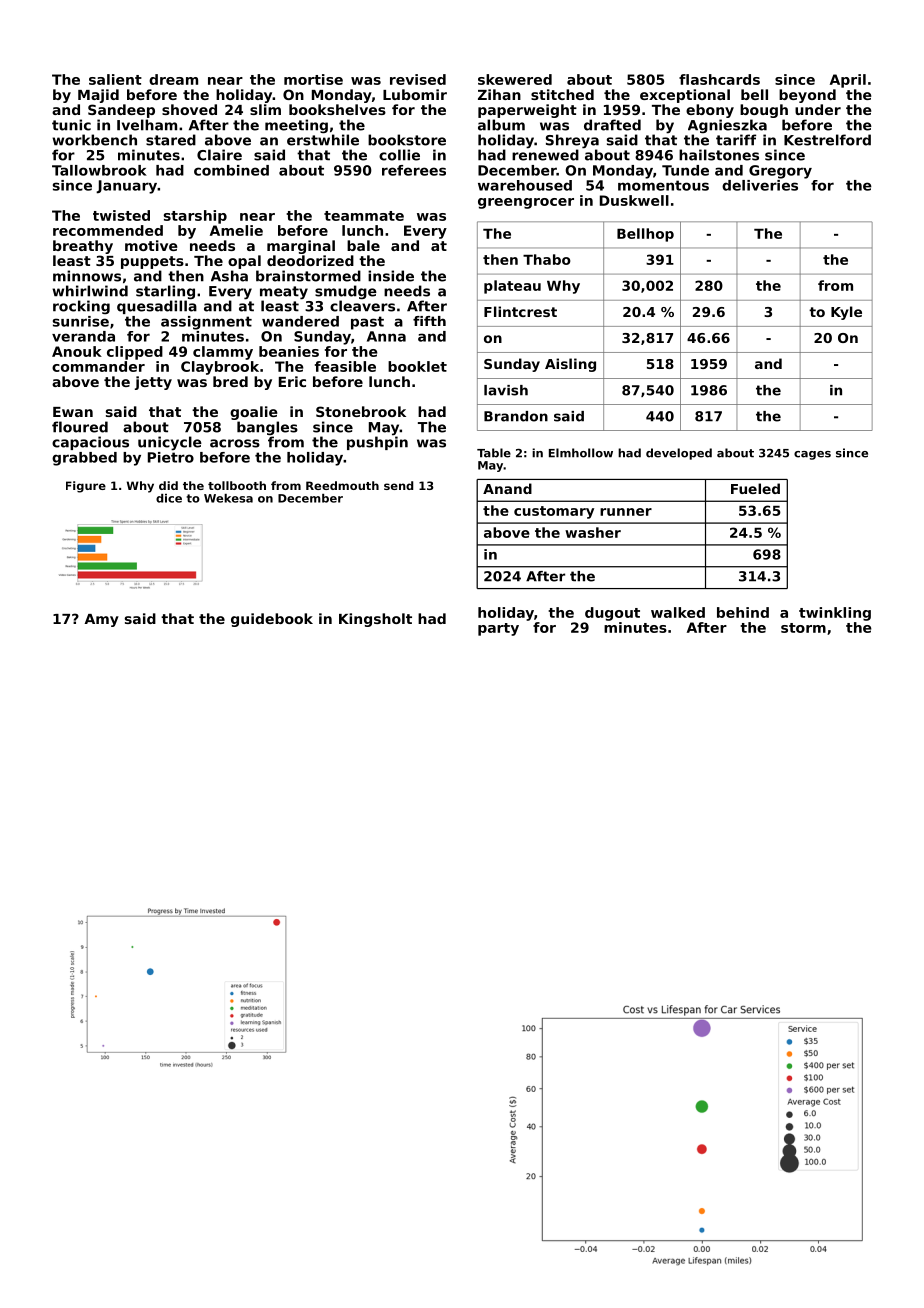  Describe the element at coordinates (494, 453) in the screenshot. I see `Table` at that location.
